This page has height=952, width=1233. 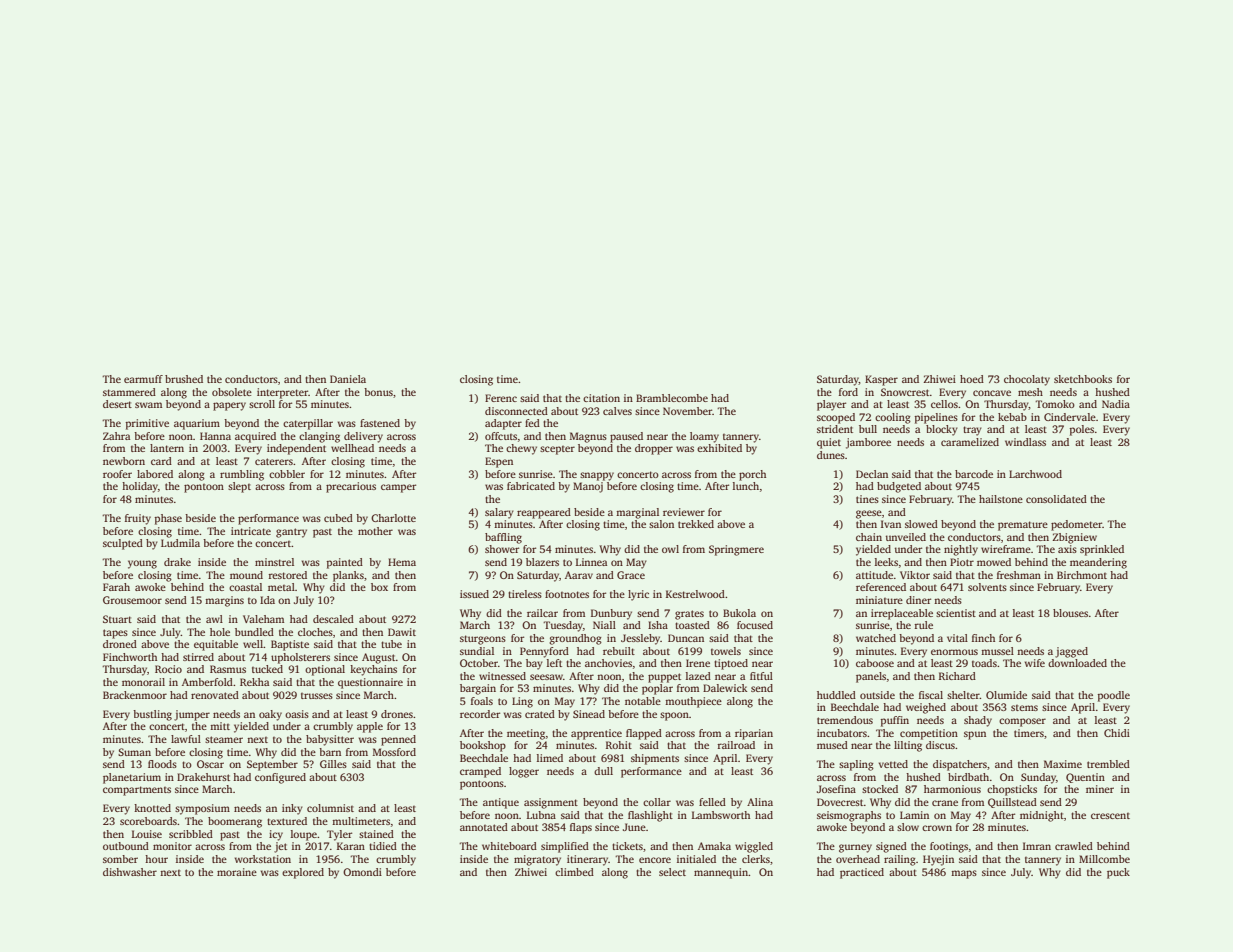 I want to click on freshman, so click(x=1019, y=575).
